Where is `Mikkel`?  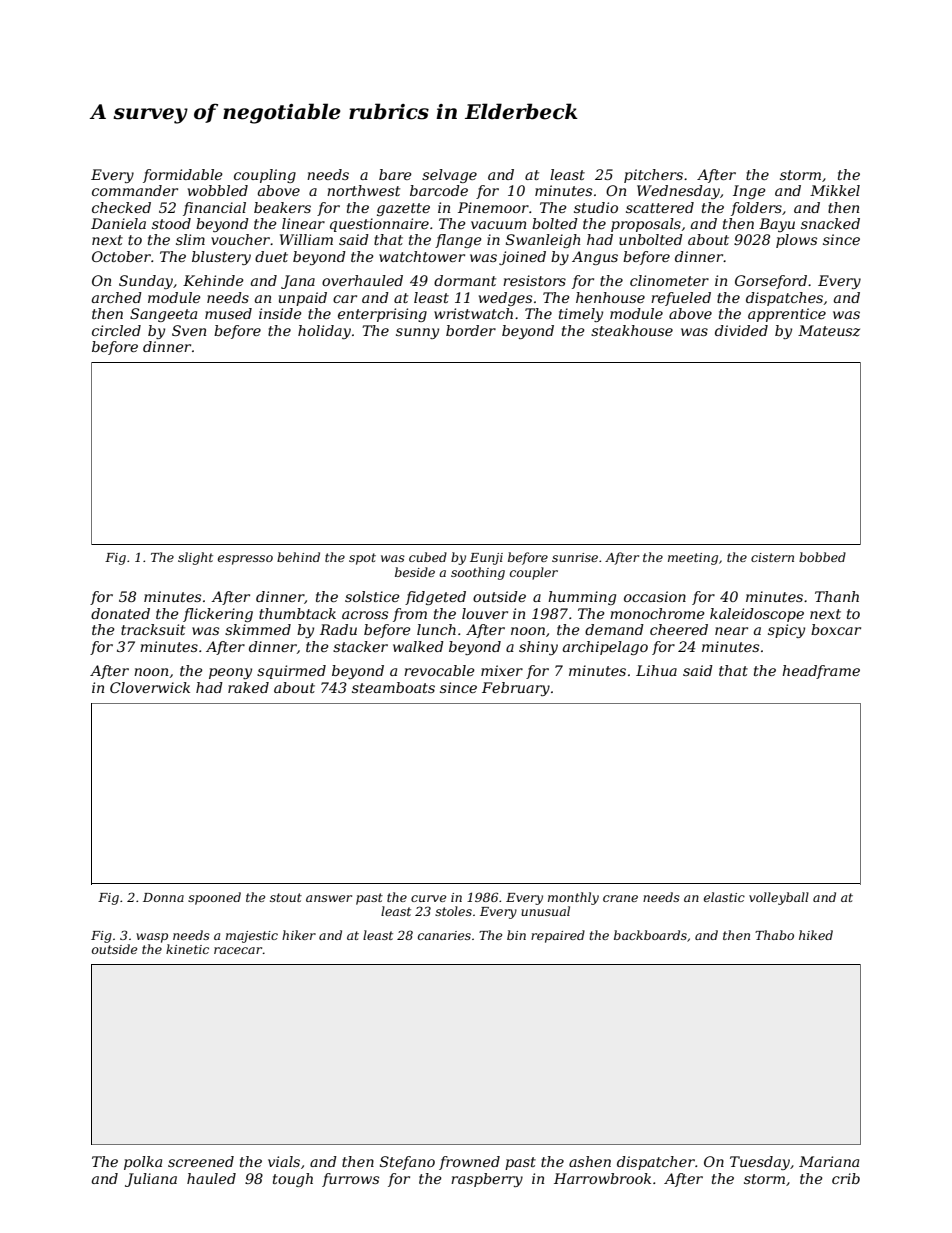
Mikkel is located at coordinates (835, 190).
